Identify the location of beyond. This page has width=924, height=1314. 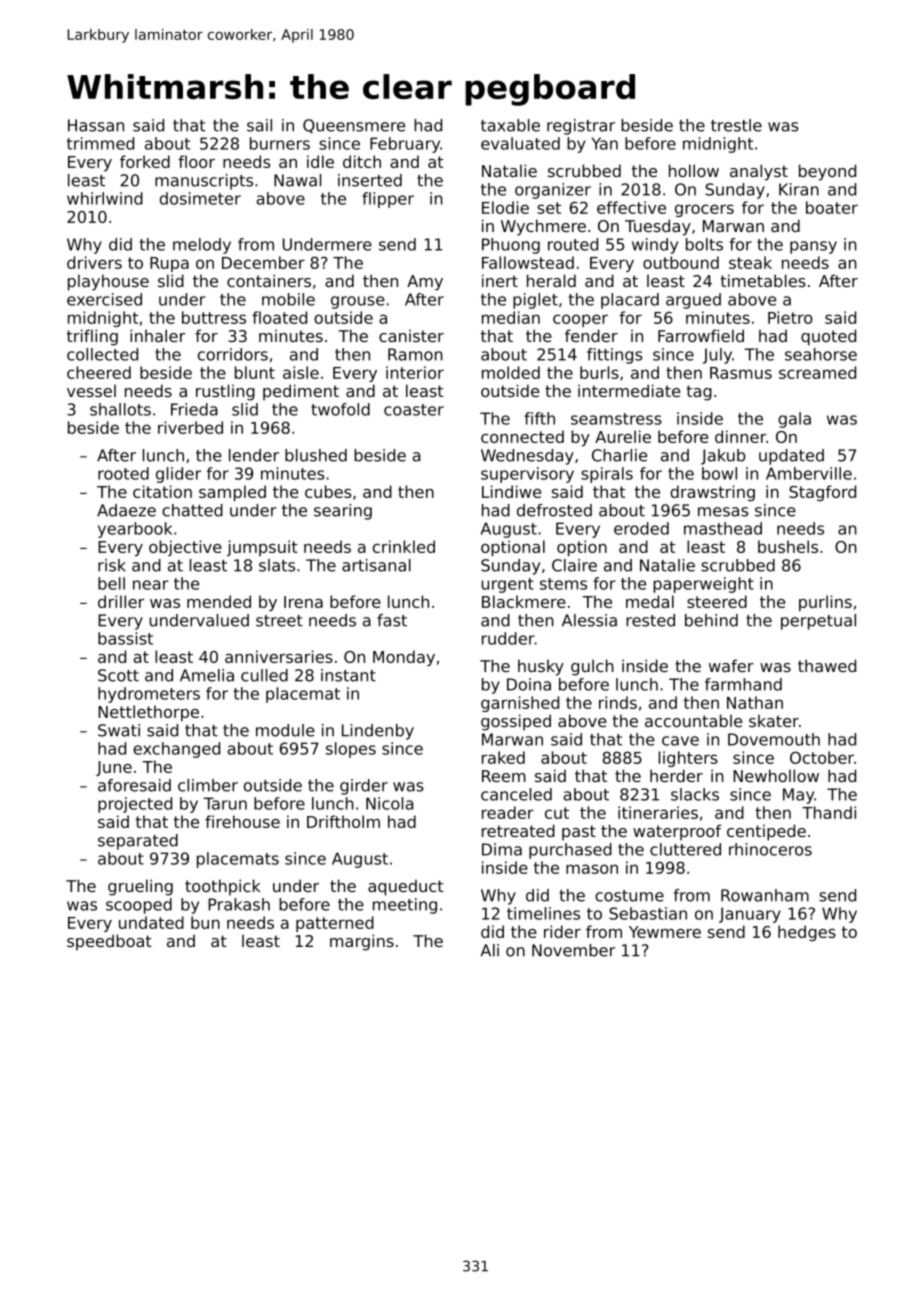
(827, 172).
